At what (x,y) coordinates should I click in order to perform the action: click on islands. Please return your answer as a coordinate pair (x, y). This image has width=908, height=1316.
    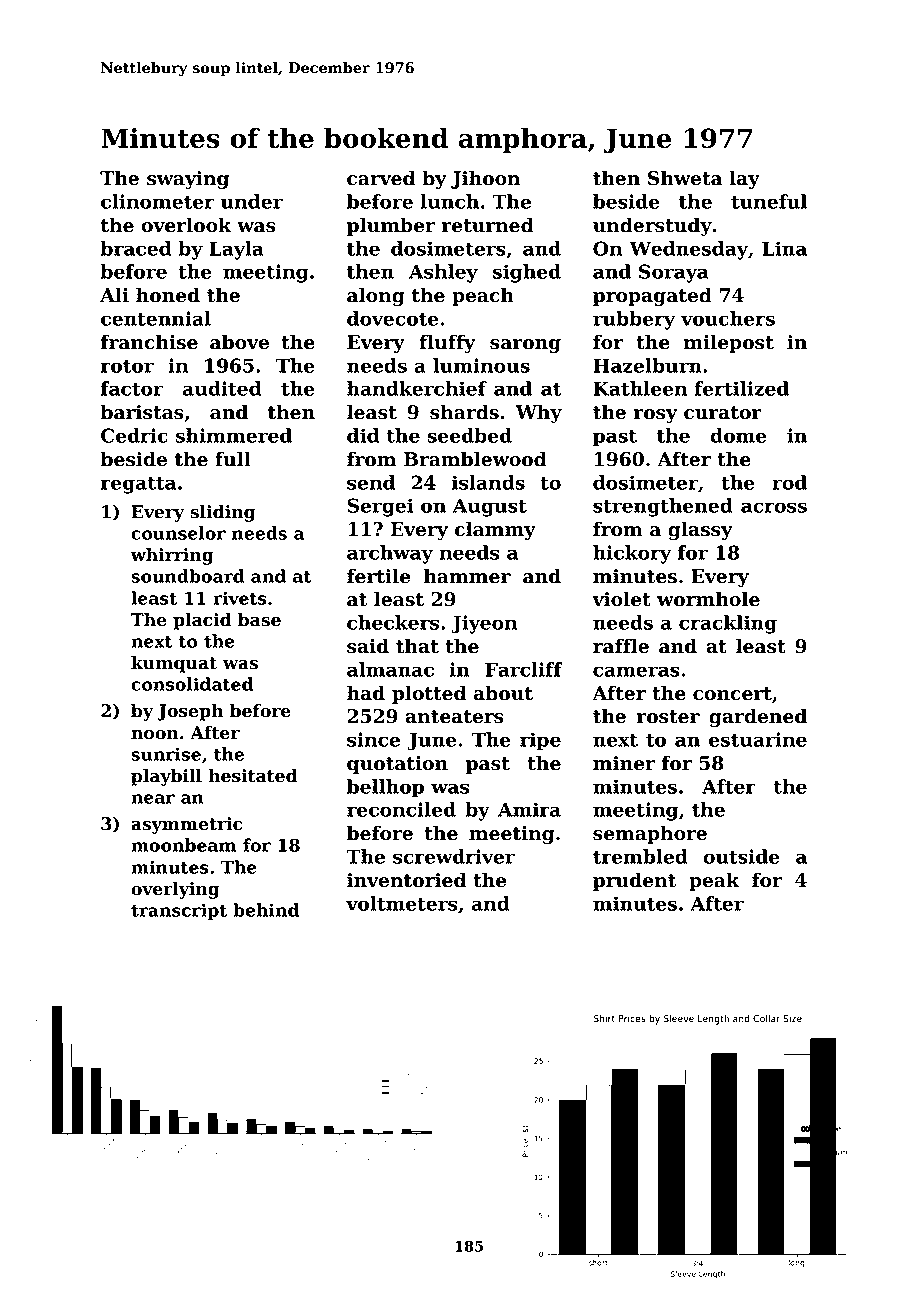
    Looking at the image, I should click on (488, 482).
